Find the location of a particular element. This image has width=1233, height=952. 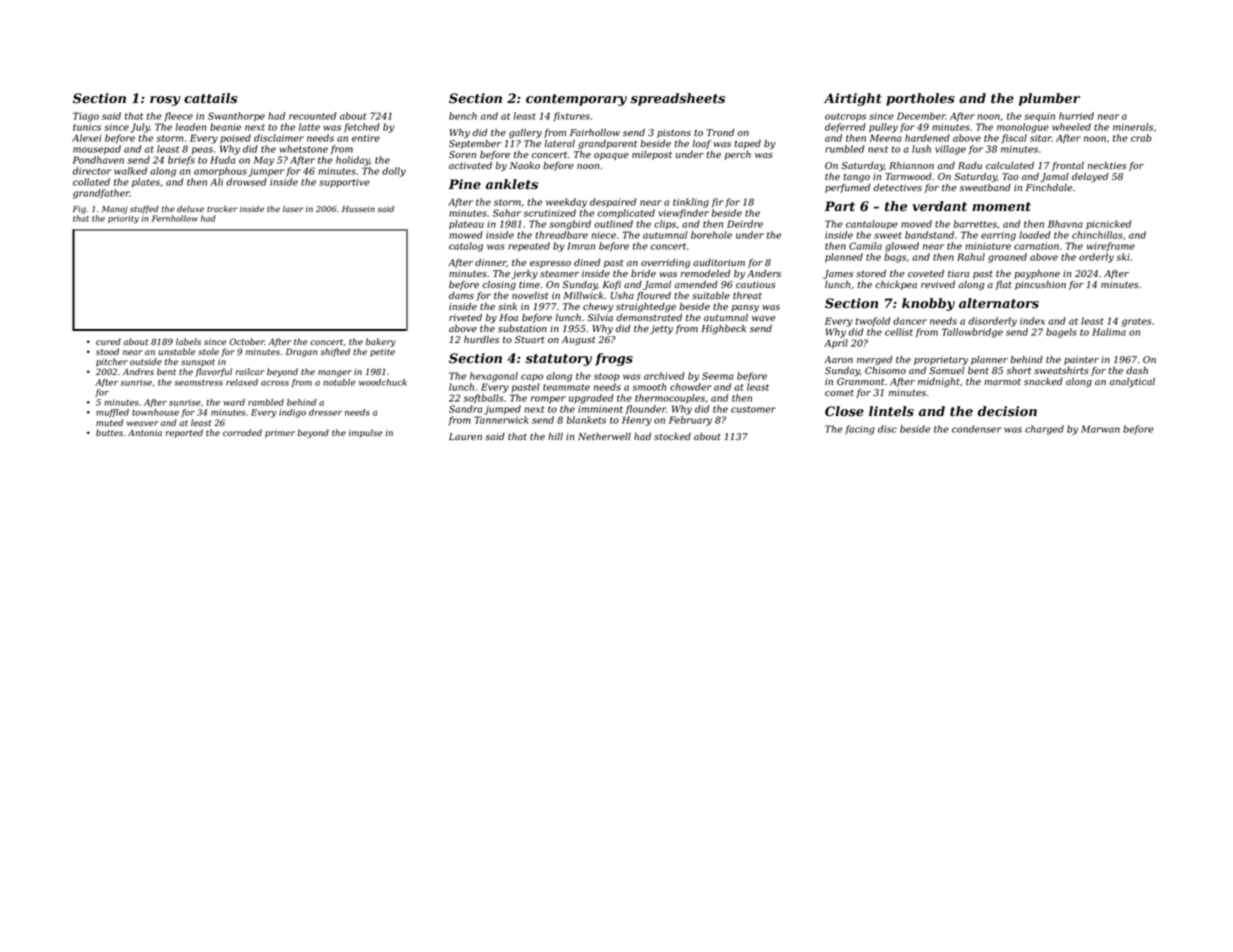

payphone is located at coordinates (1037, 274).
